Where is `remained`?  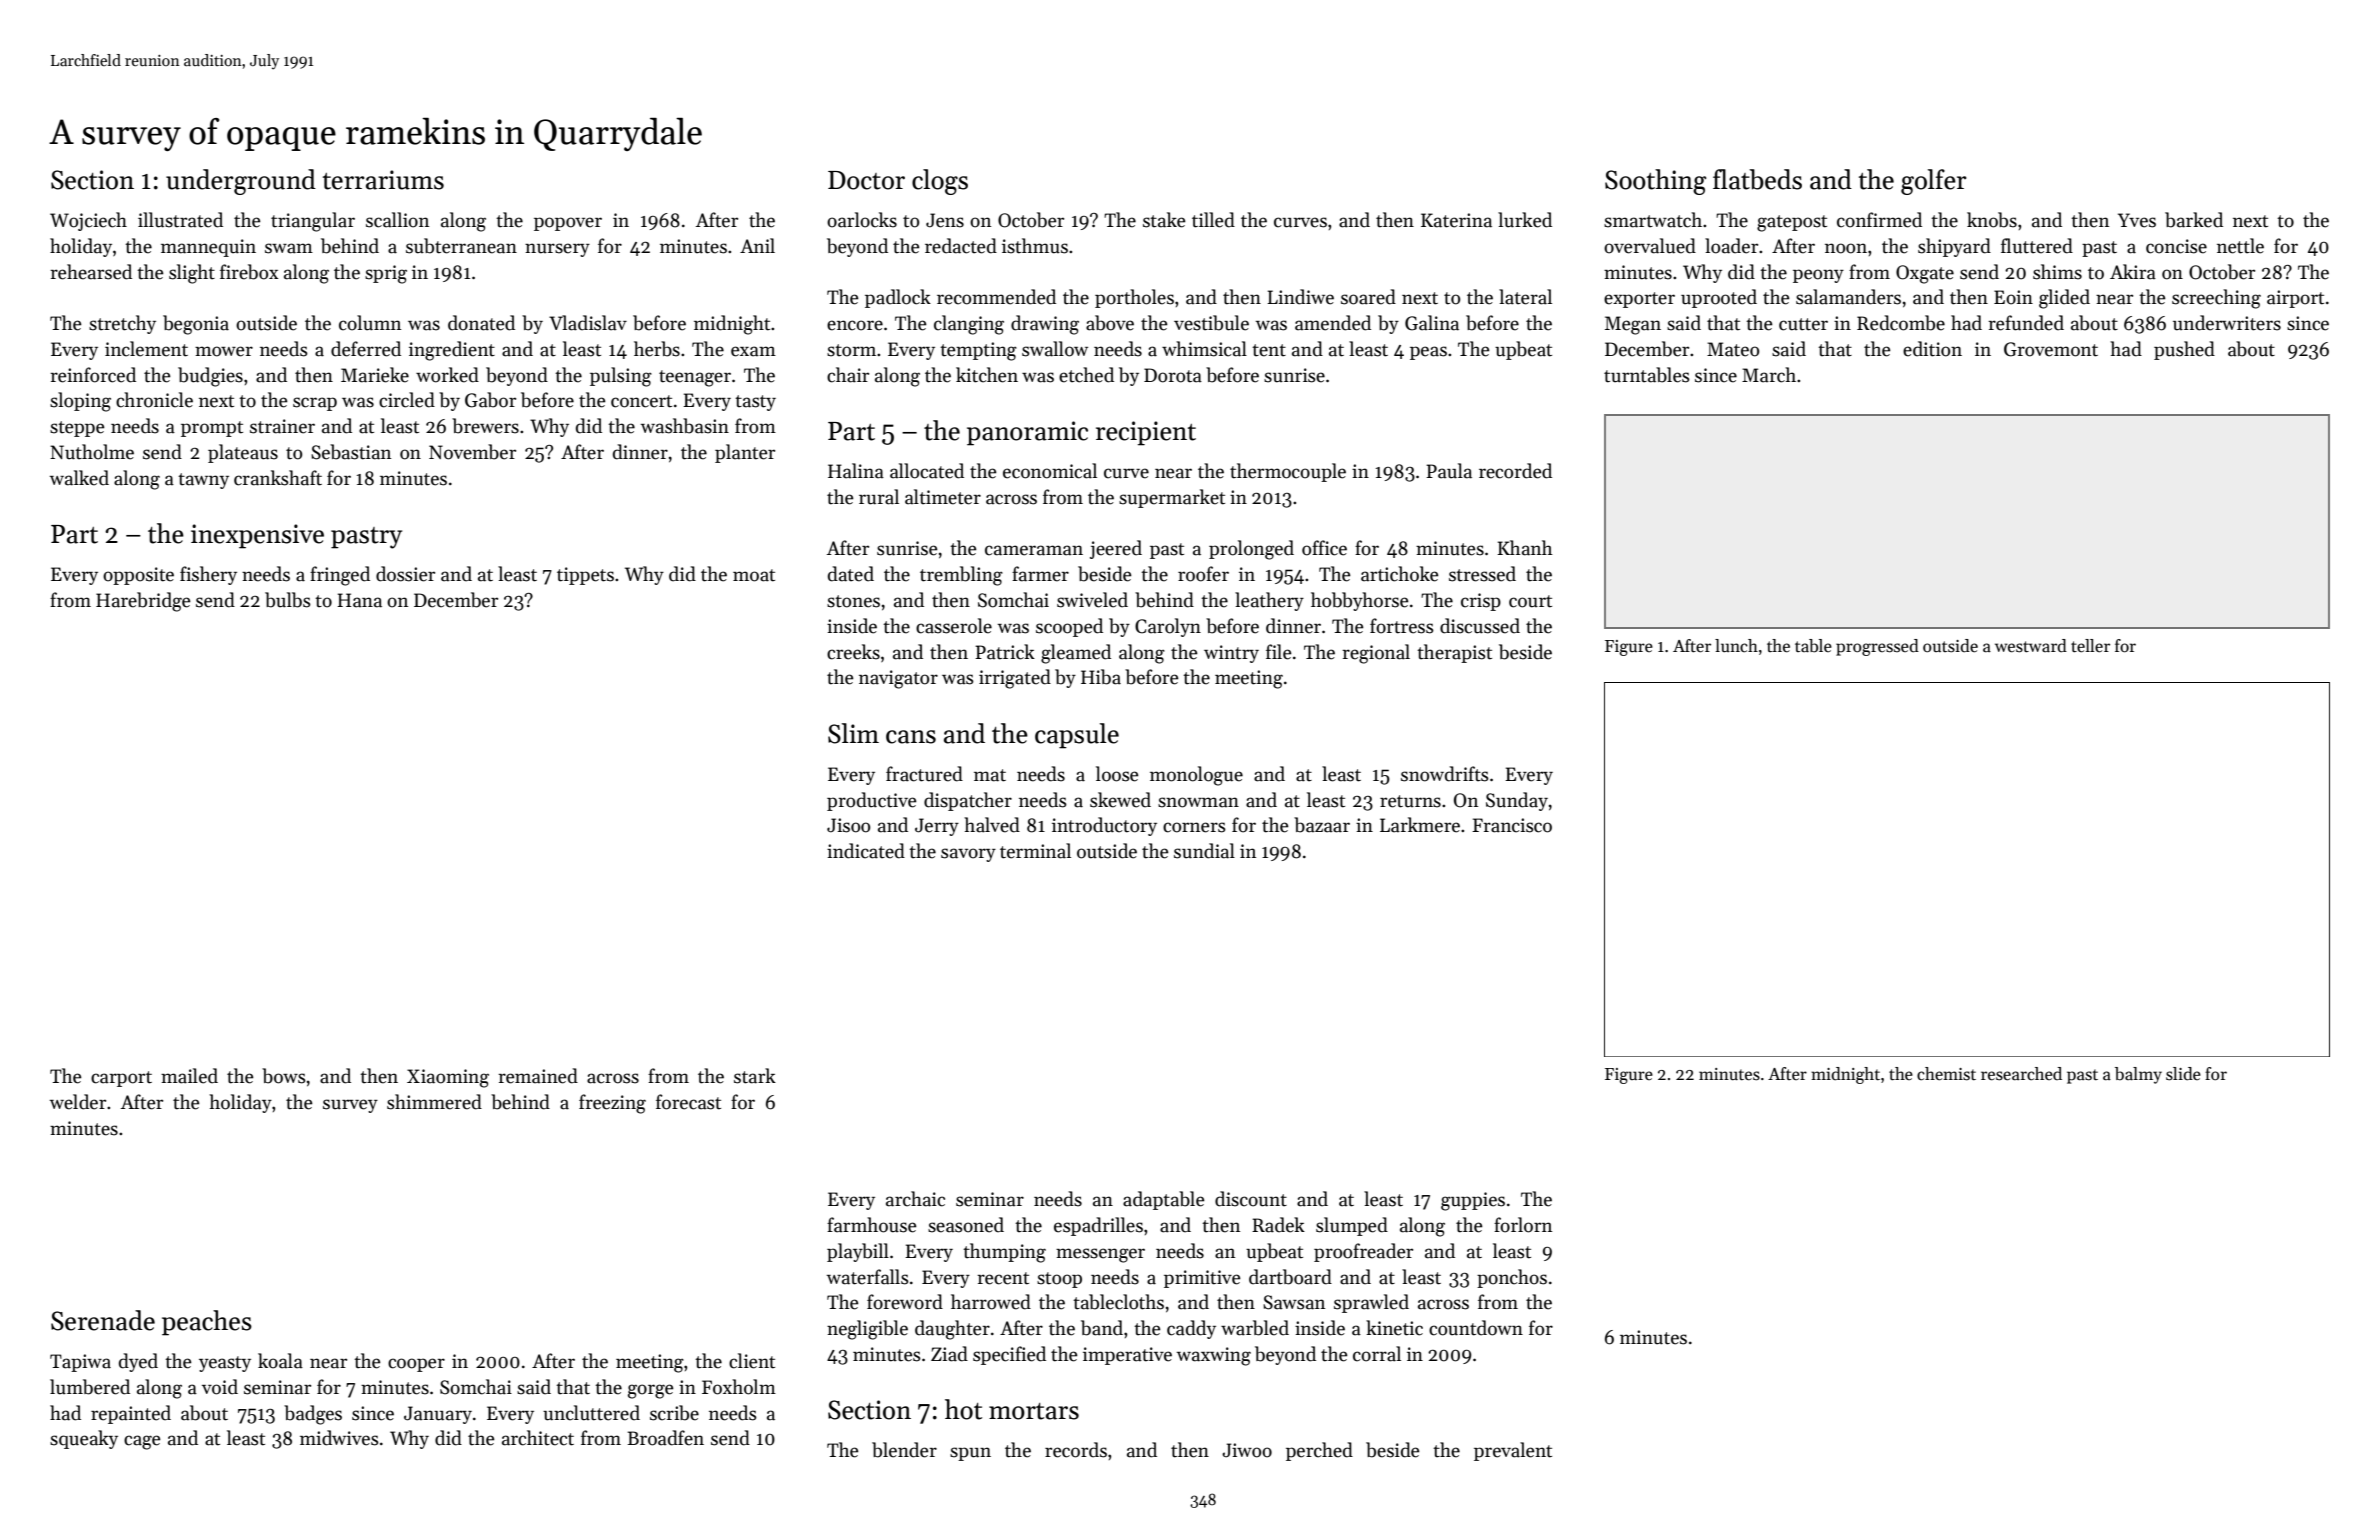 remained is located at coordinates (538, 1076).
